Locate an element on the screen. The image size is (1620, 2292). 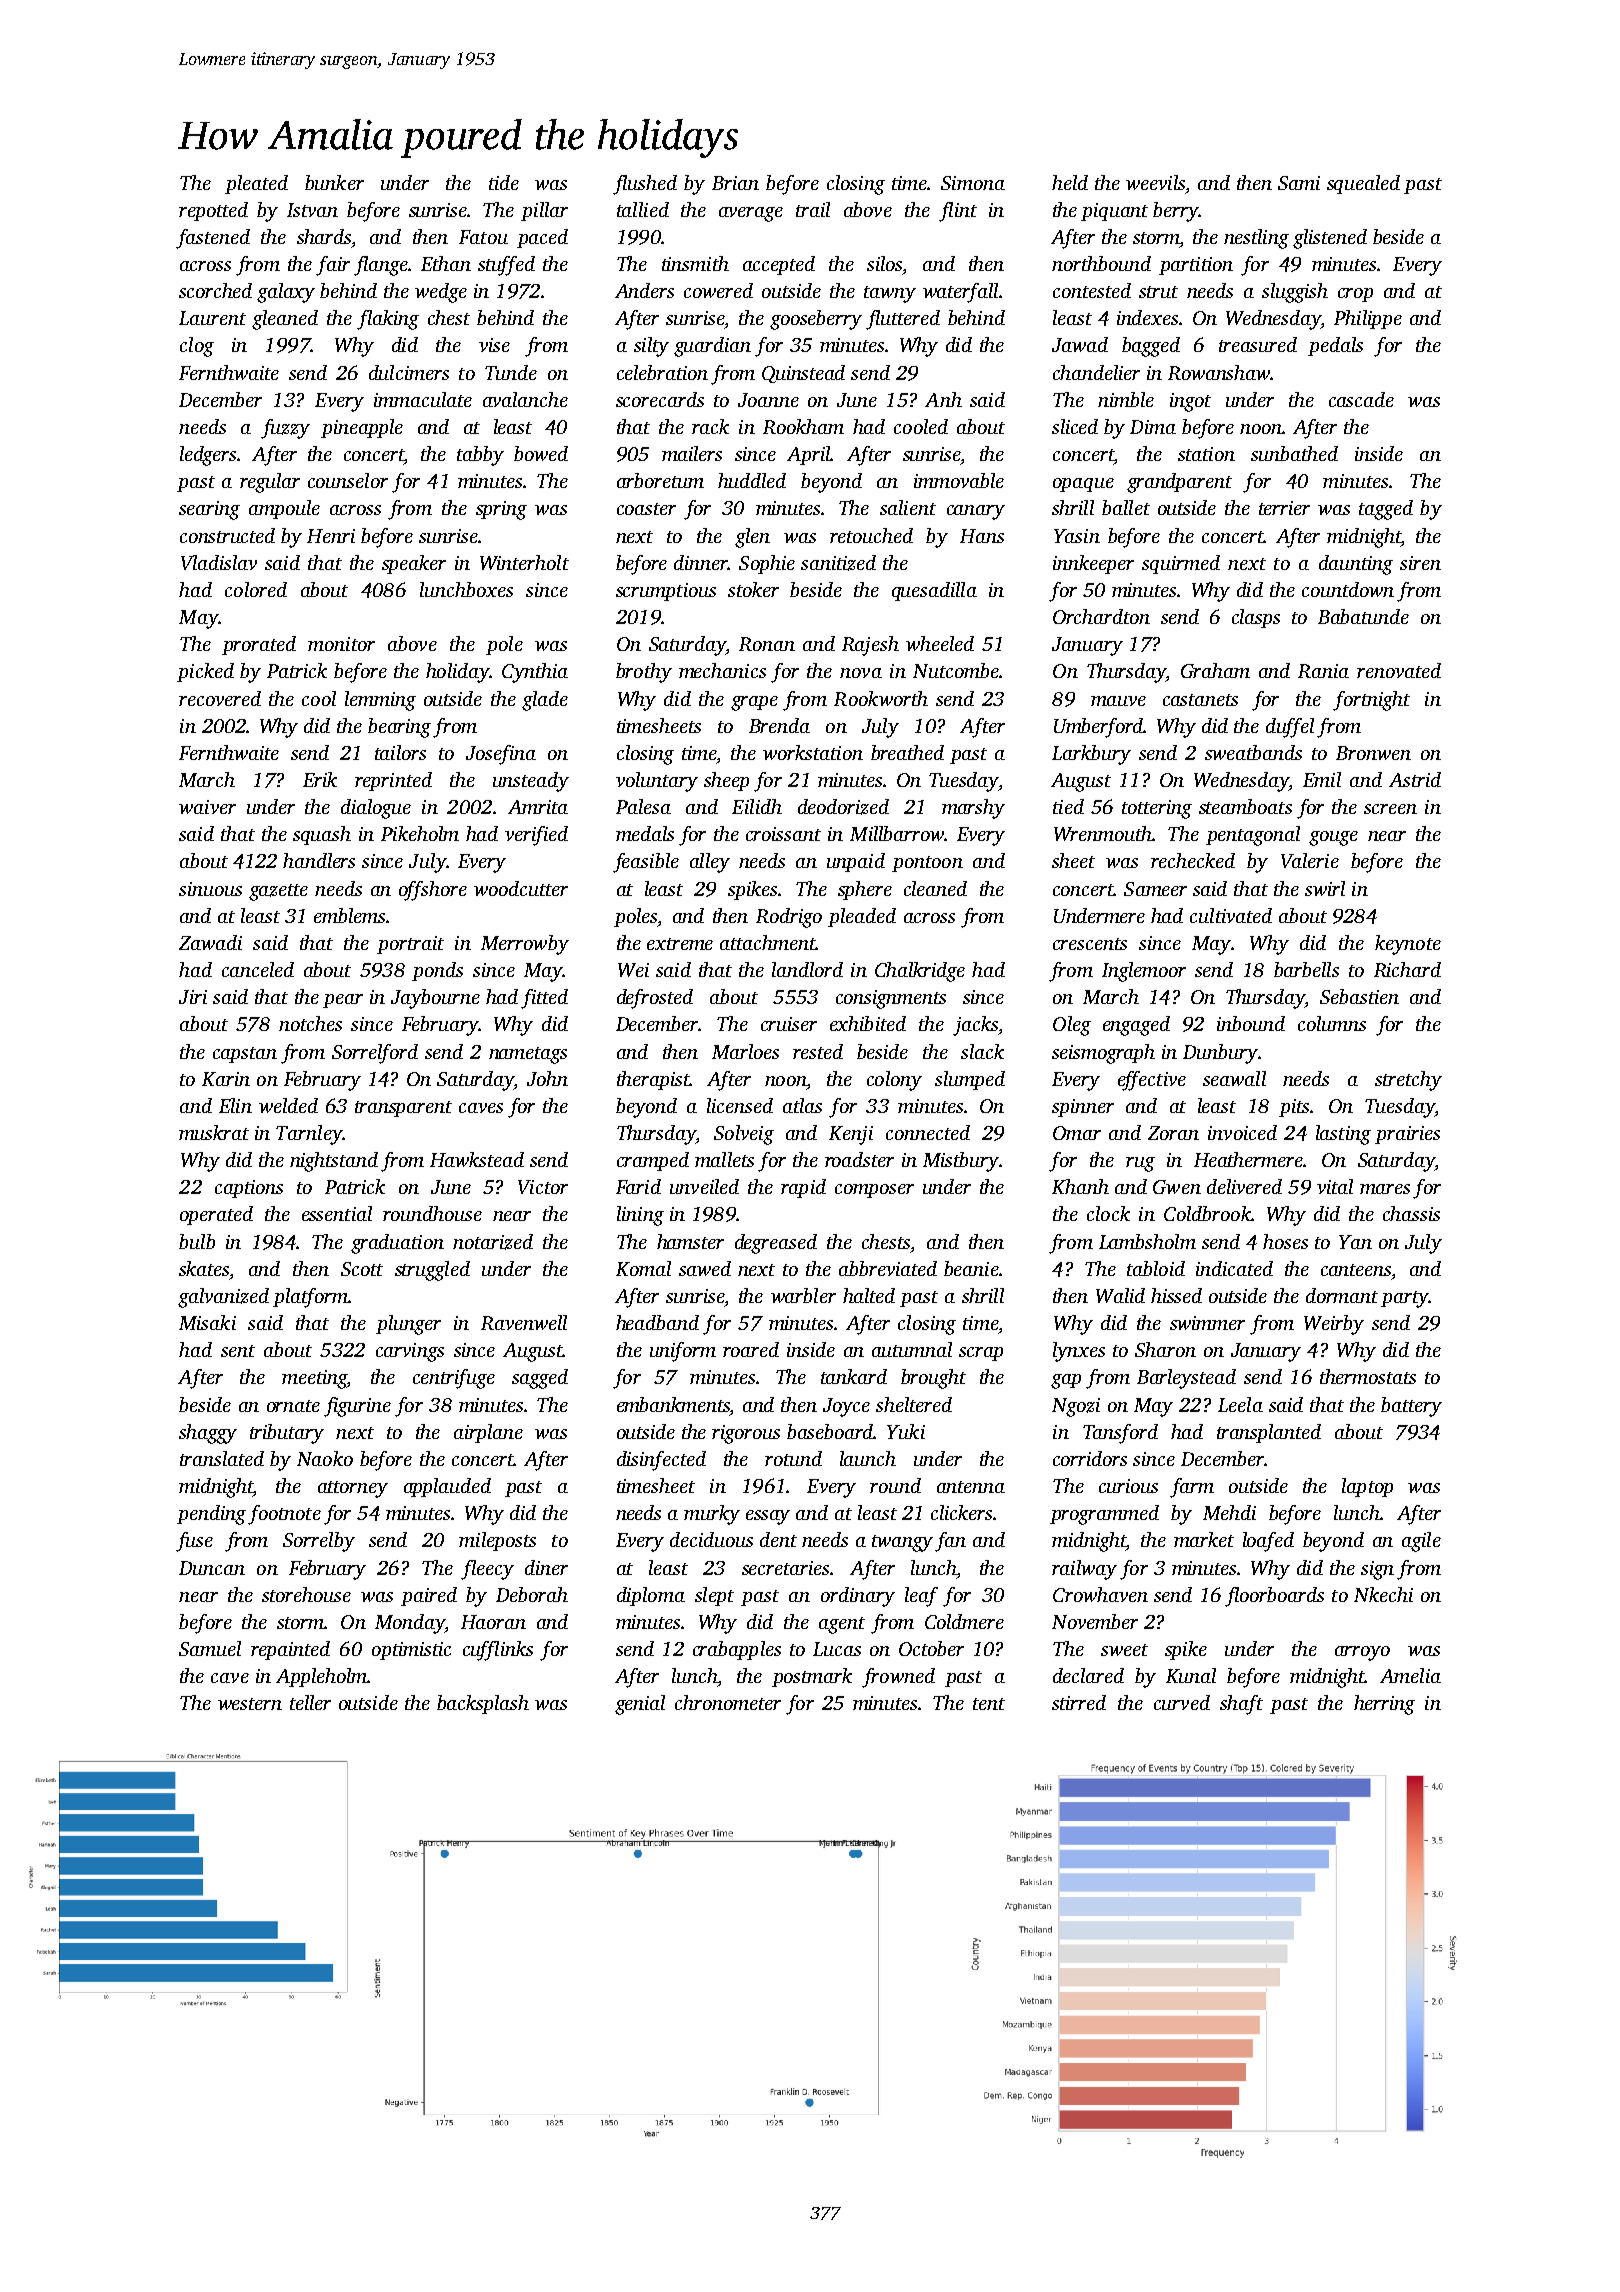
fortnight is located at coordinates (1371, 701).
